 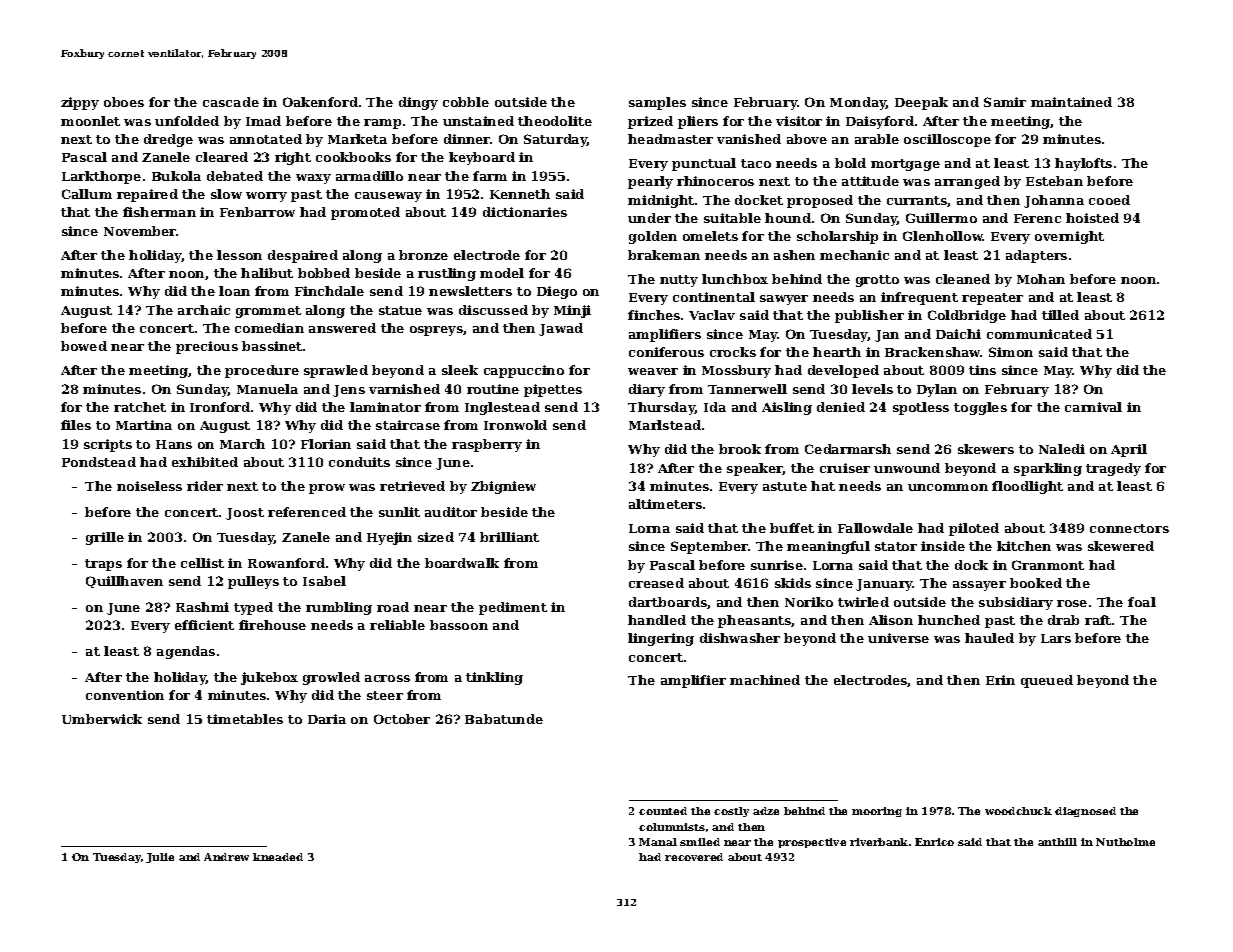 I want to click on Julie, so click(x=160, y=858).
